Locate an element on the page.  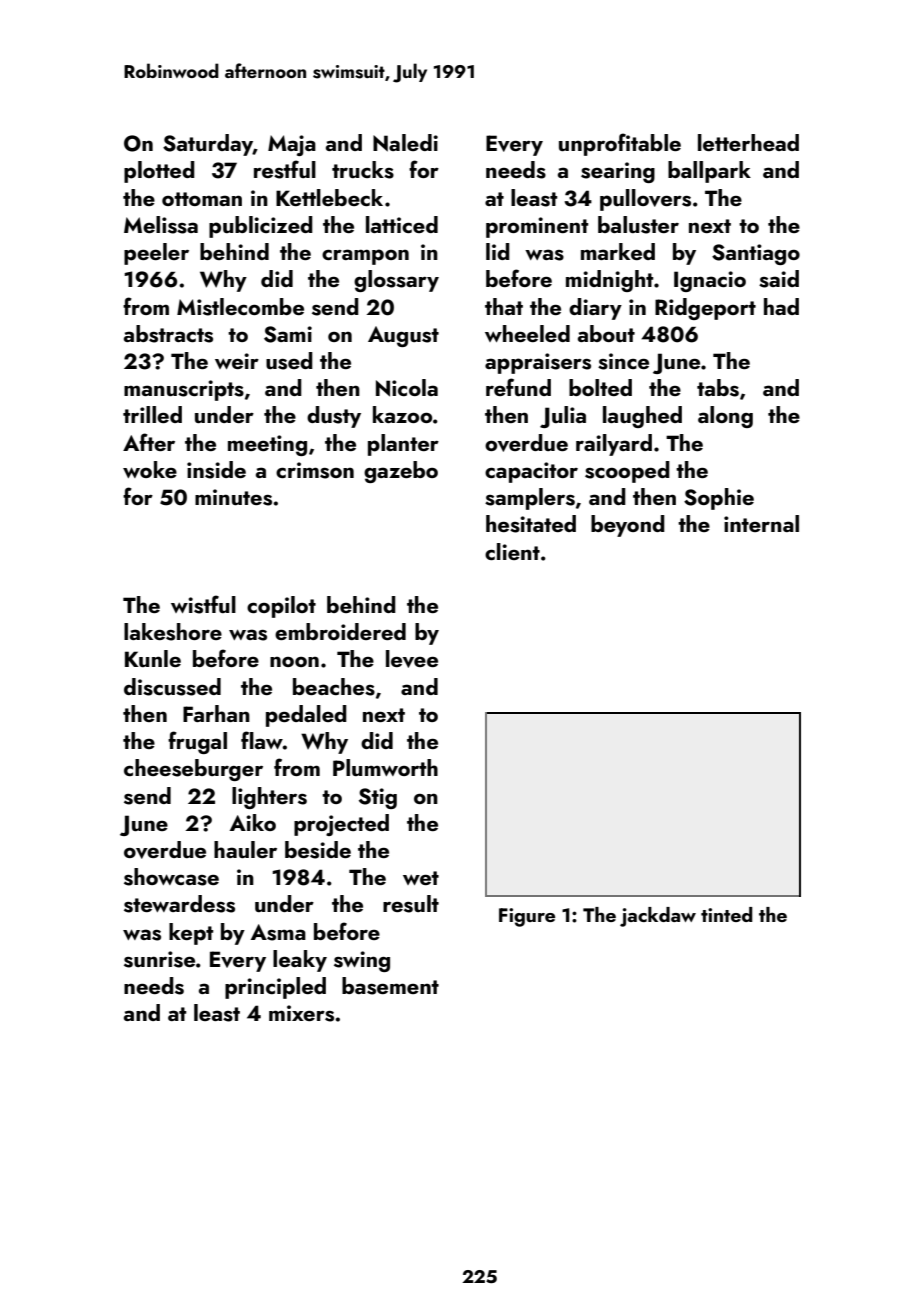
internal is located at coordinates (761, 523).
